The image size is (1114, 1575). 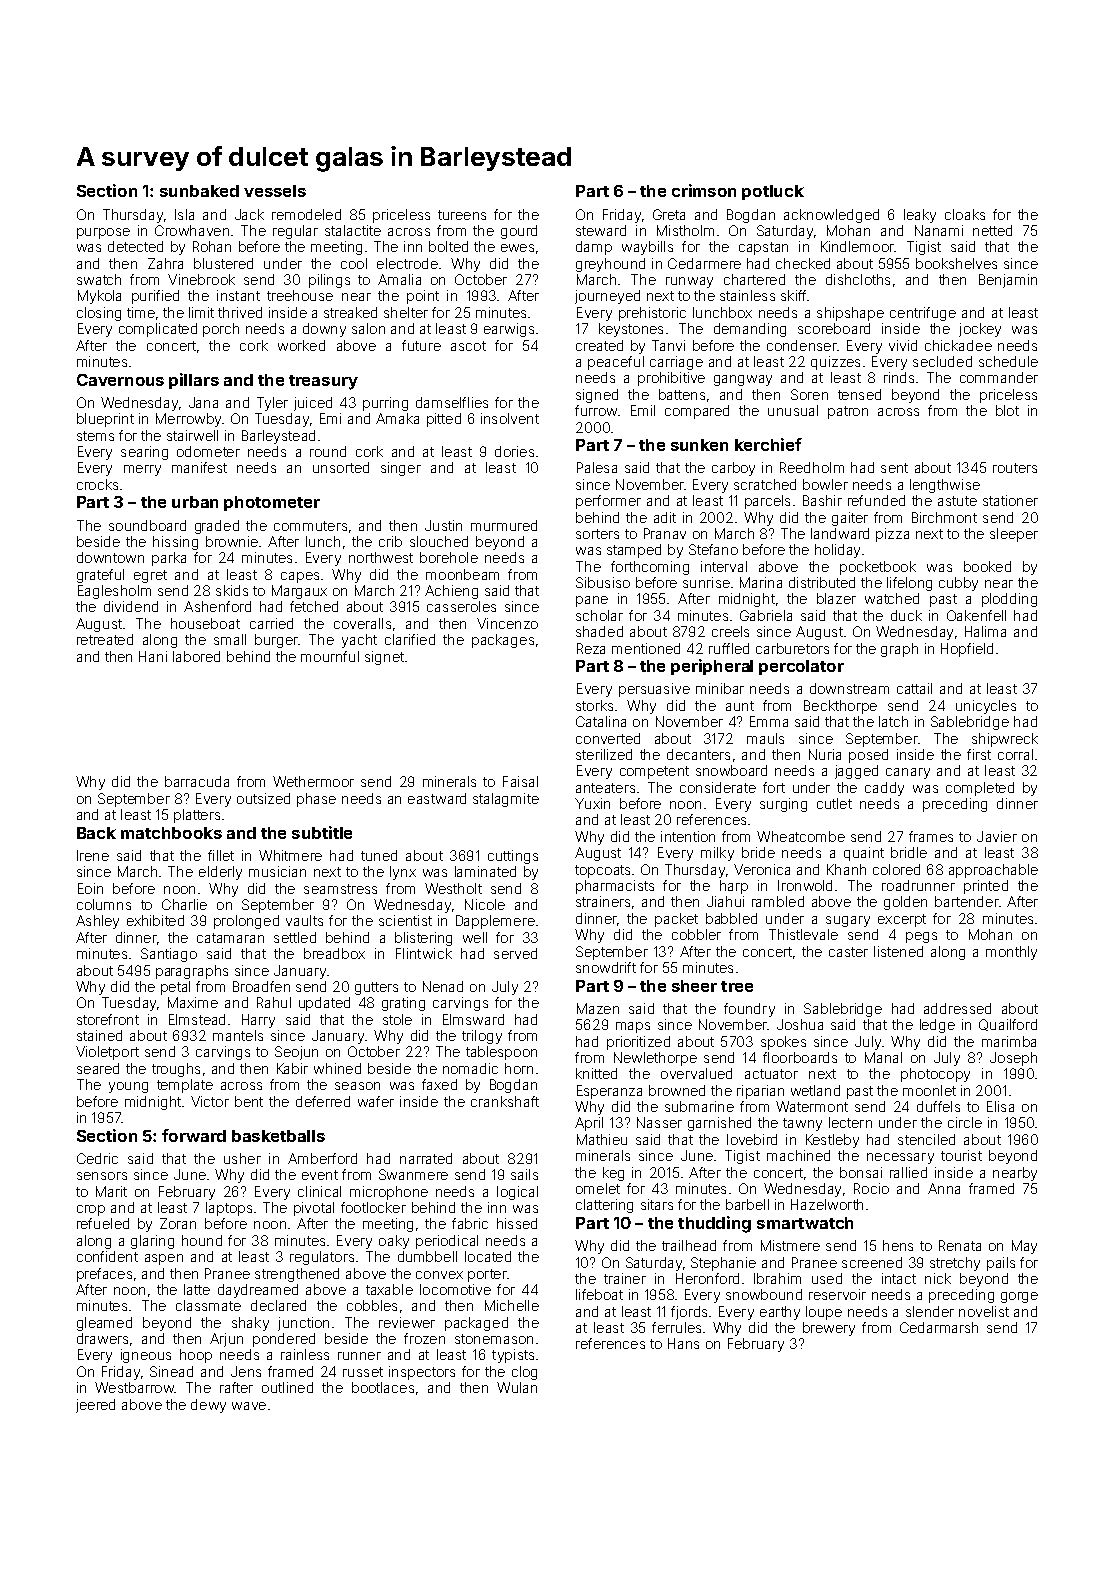 What do you see at coordinates (594, 705) in the screenshot?
I see `storks` at bounding box center [594, 705].
